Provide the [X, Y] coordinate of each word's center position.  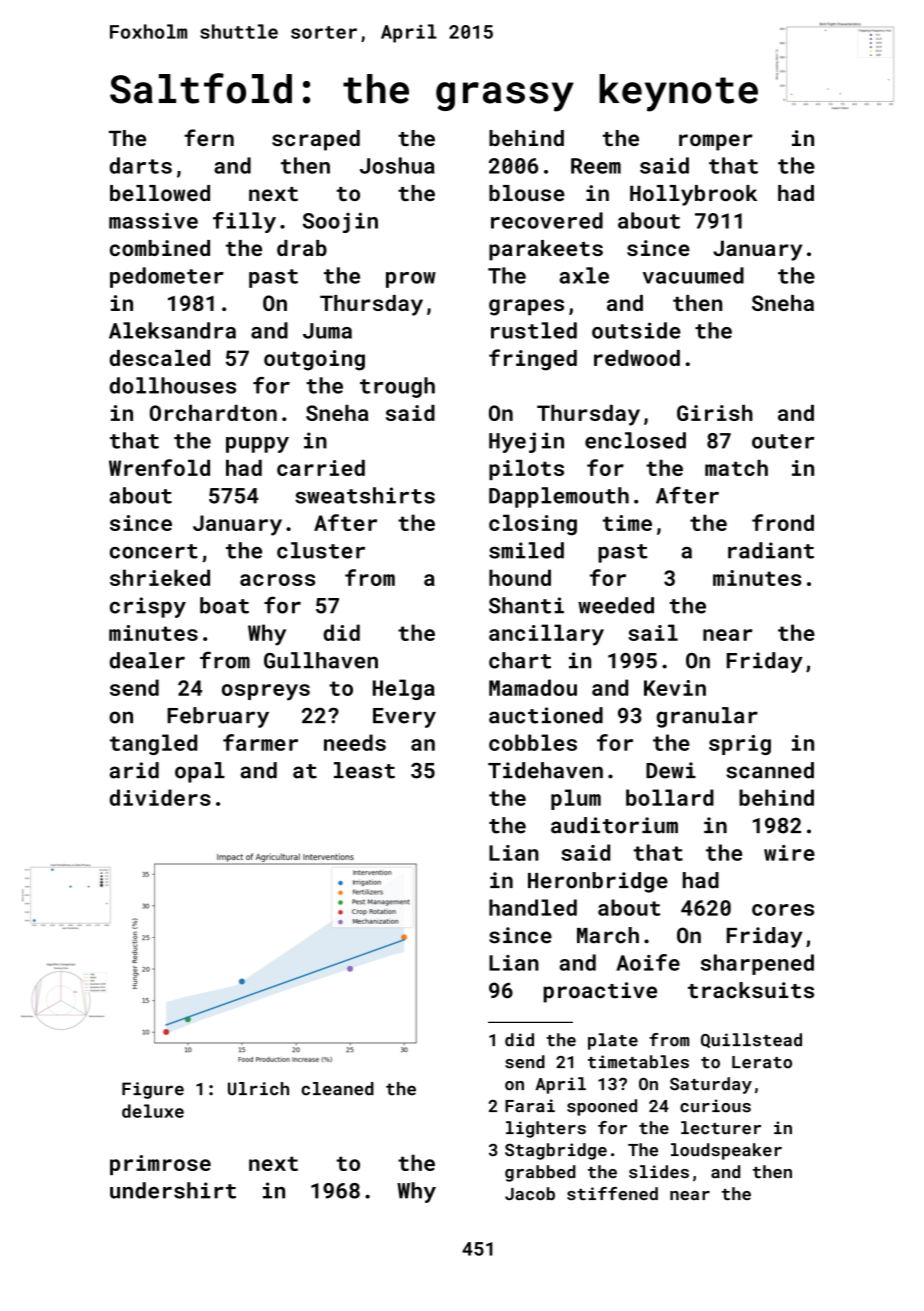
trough [397, 387]
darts [141, 165]
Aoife [648, 962]
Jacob [530, 1194]
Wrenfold [159, 467]
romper [716, 142]
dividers [160, 797]
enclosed [635, 440]
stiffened [612, 1194]
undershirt [173, 1190]
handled [533, 907]
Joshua [397, 165]
